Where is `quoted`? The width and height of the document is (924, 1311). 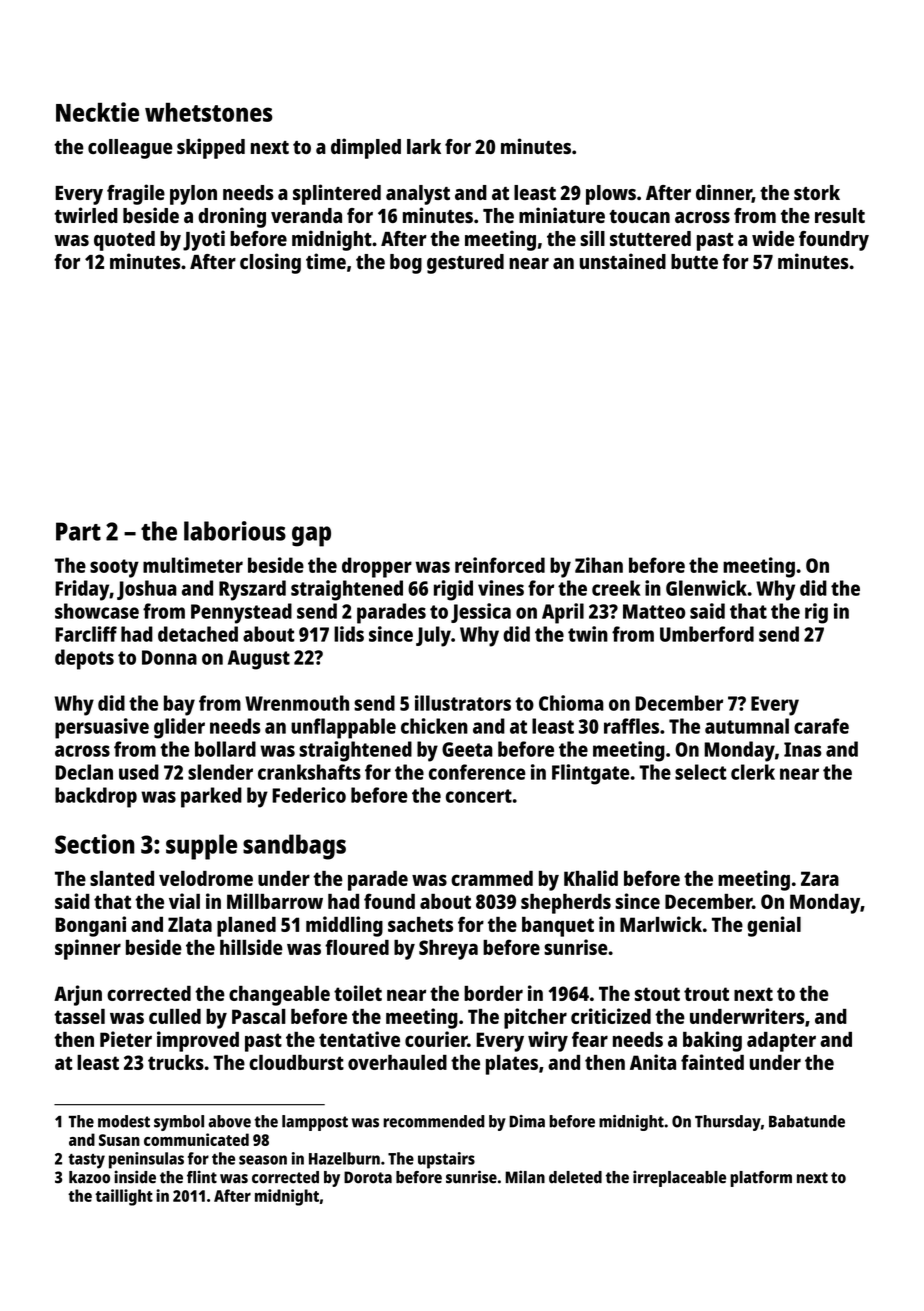
quoted is located at coordinates (124, 241).
